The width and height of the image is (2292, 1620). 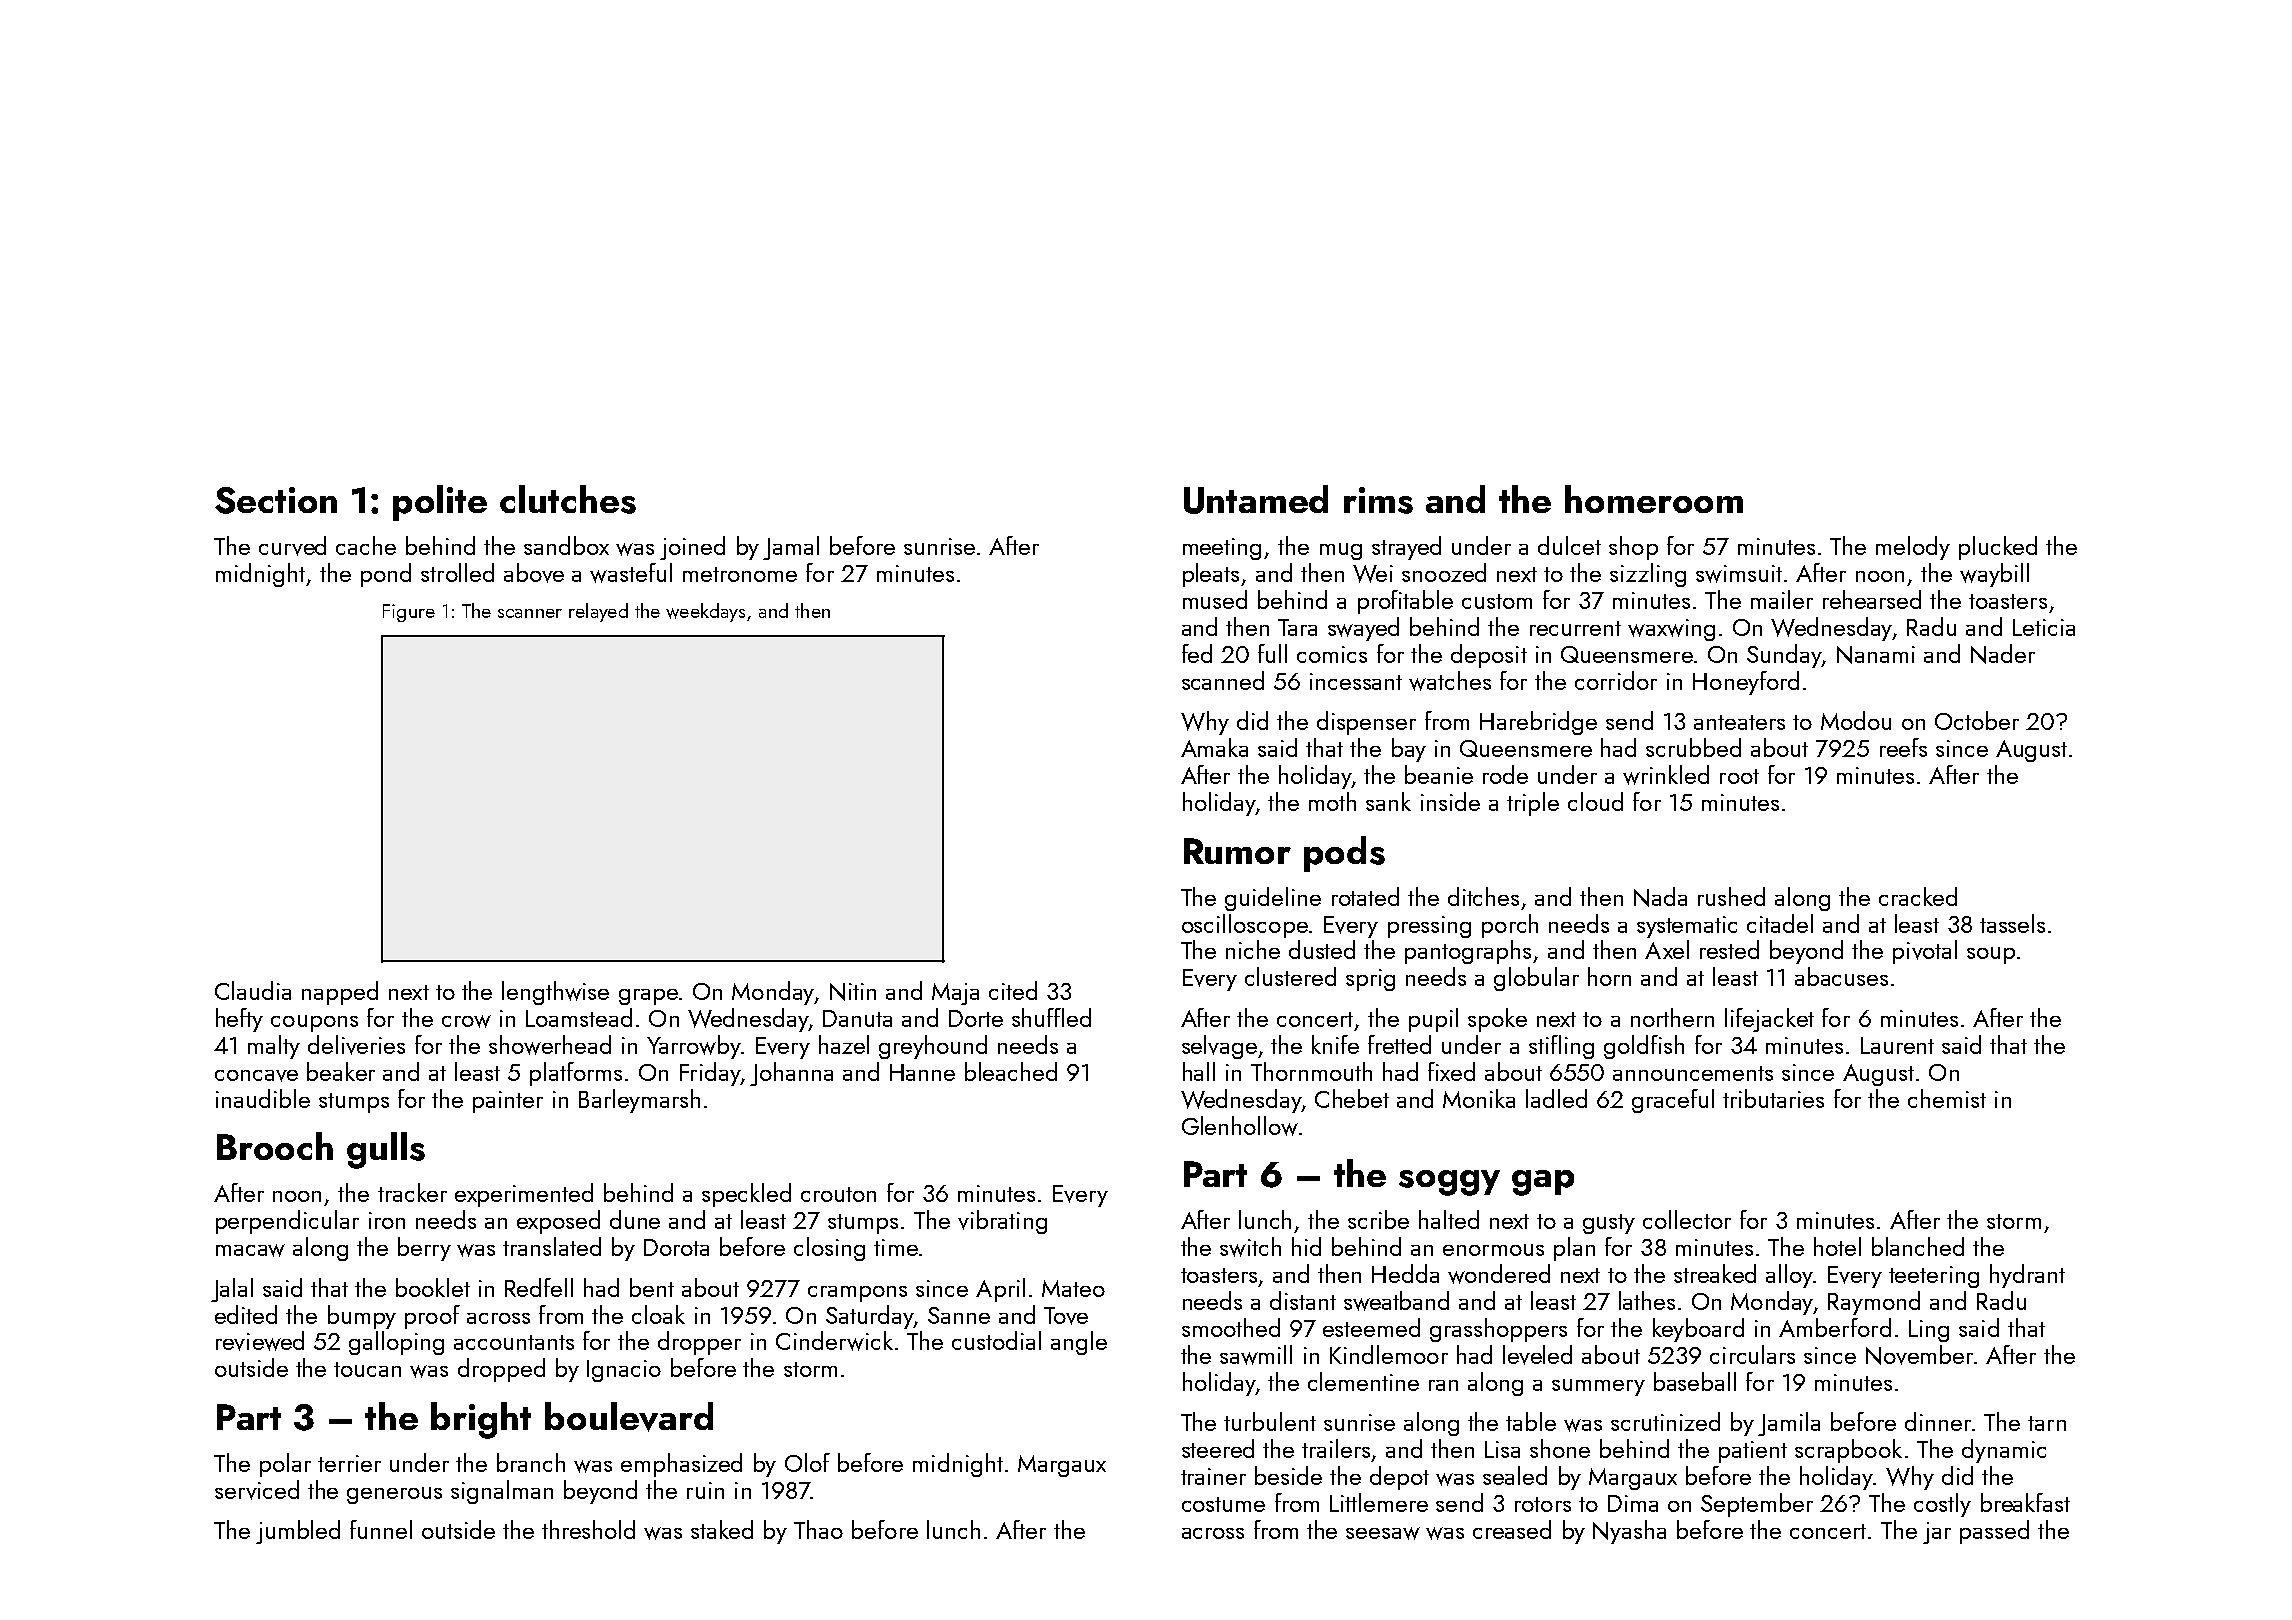 I want to click on jumbled, so click(x=298, y=1532).
